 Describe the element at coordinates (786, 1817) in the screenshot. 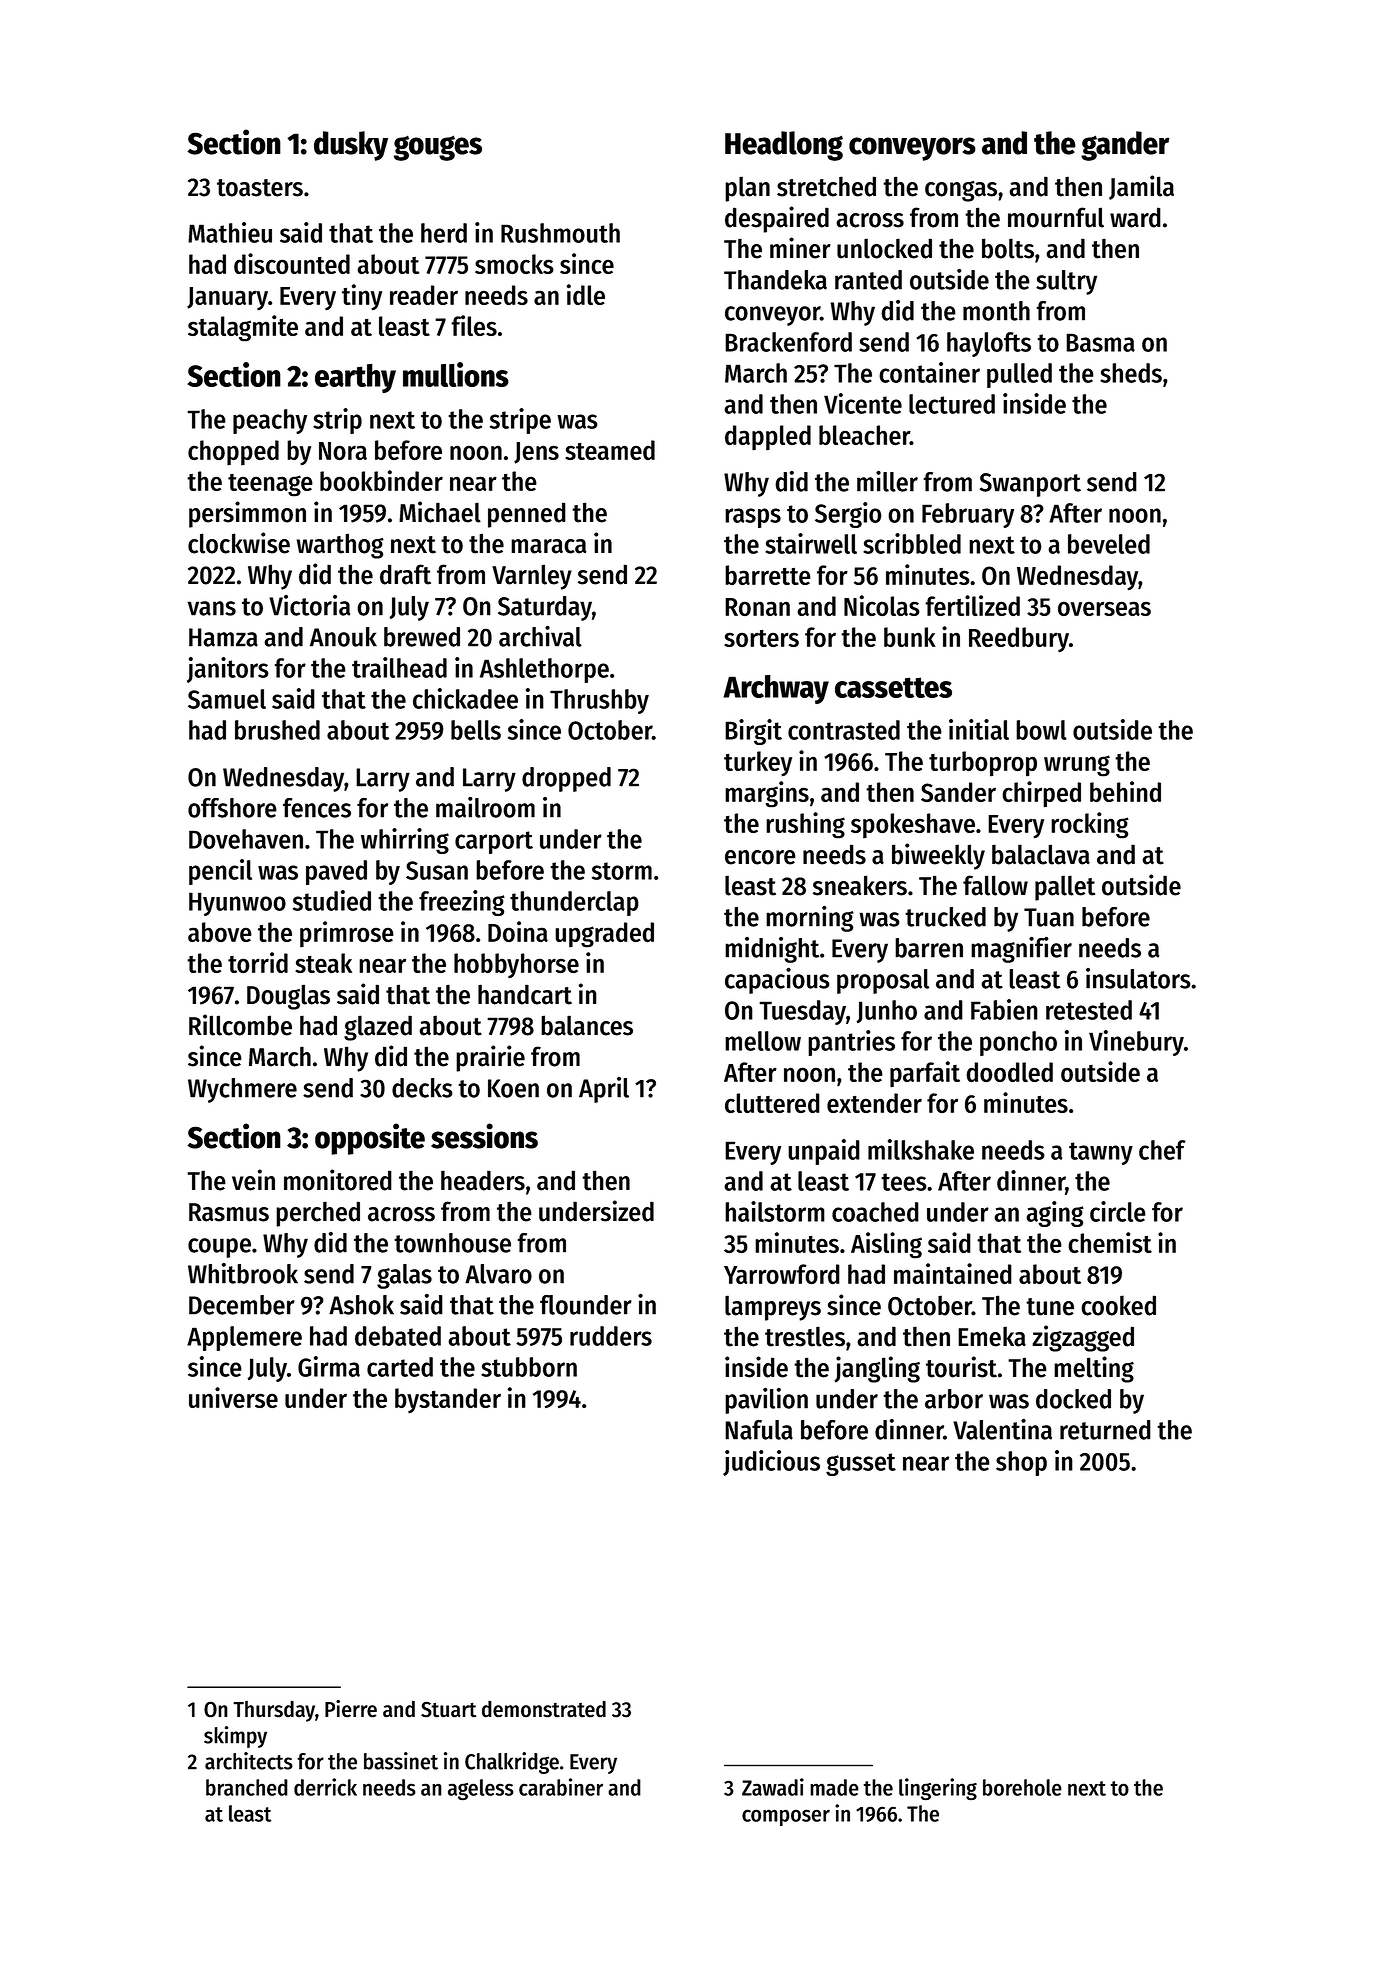

I see `composer` at that location.
